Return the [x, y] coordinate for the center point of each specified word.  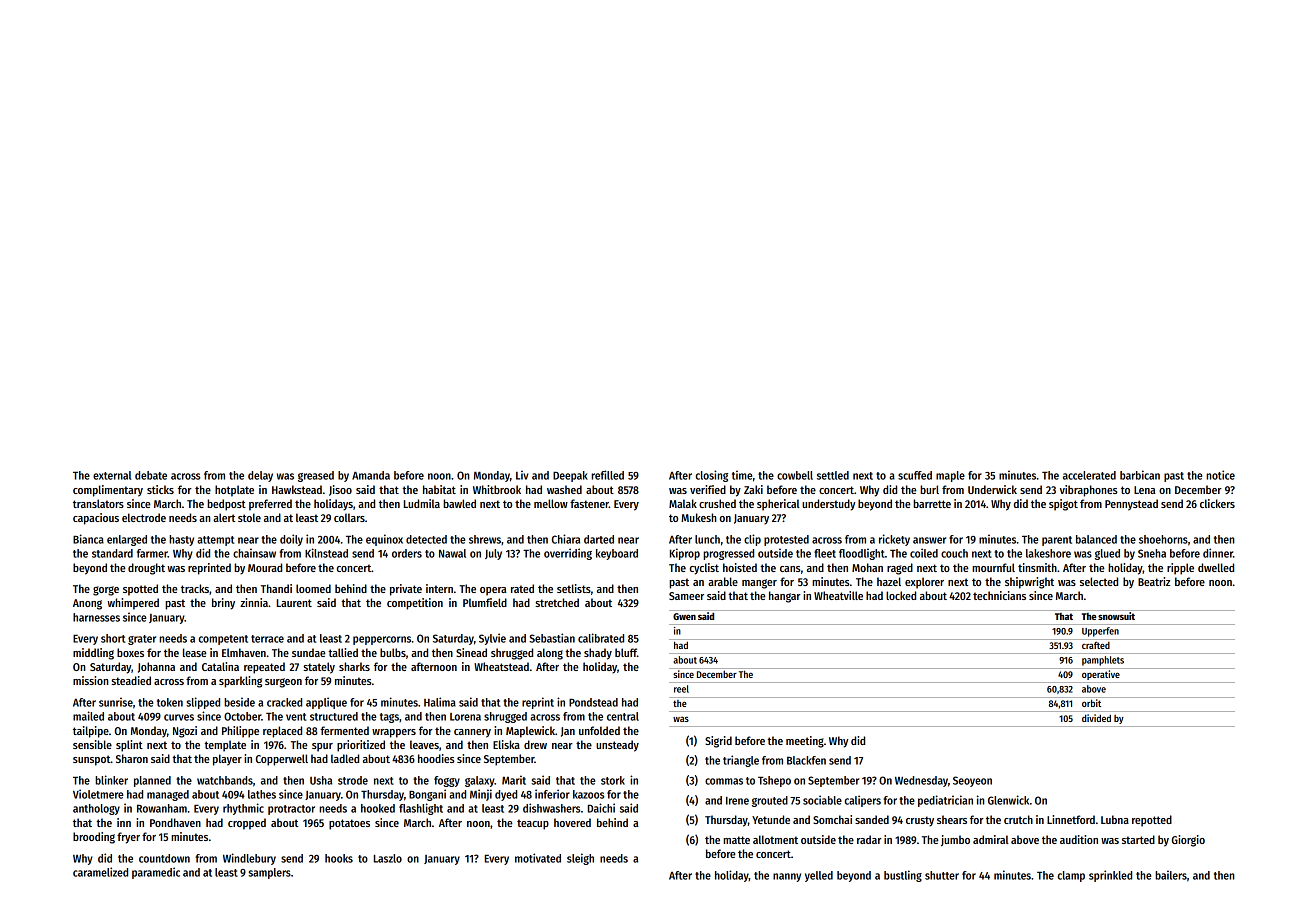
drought [146, 569]
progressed [728, 554]
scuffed [915, 475]
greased [316, 476]
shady [598, 654]
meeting [805, 742]
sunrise [116, 702]
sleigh [580, 859]
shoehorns [1163, 539]
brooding [94, 838]
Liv [522, 475]
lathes [262, 794]
